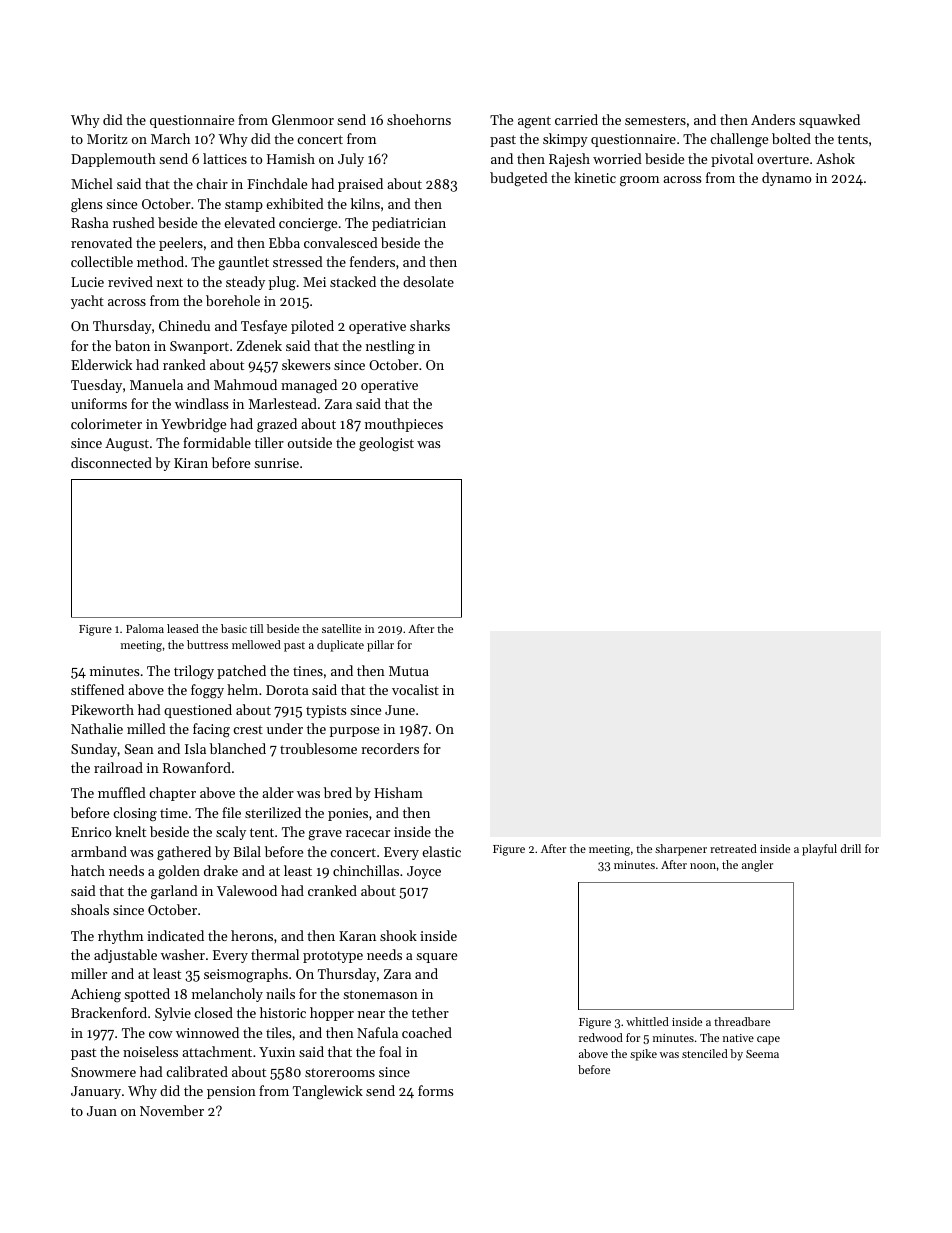 The image size is (952, 1233). Describe the element at coordinates (380, 646) in the page. I see `pillar` at that location.
